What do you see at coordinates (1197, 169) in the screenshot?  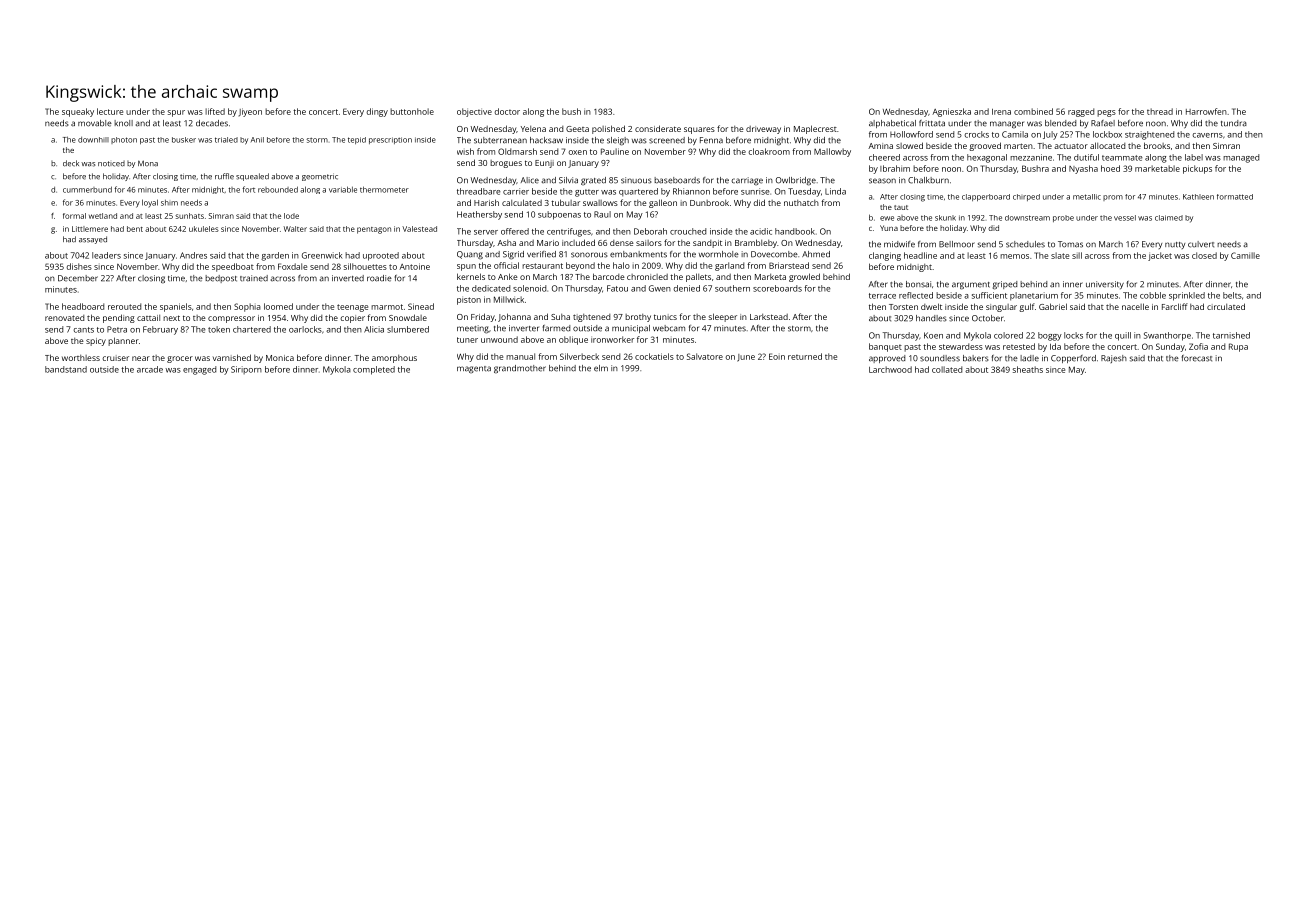 I see `pickups` at bounding box center [1197, 169].
